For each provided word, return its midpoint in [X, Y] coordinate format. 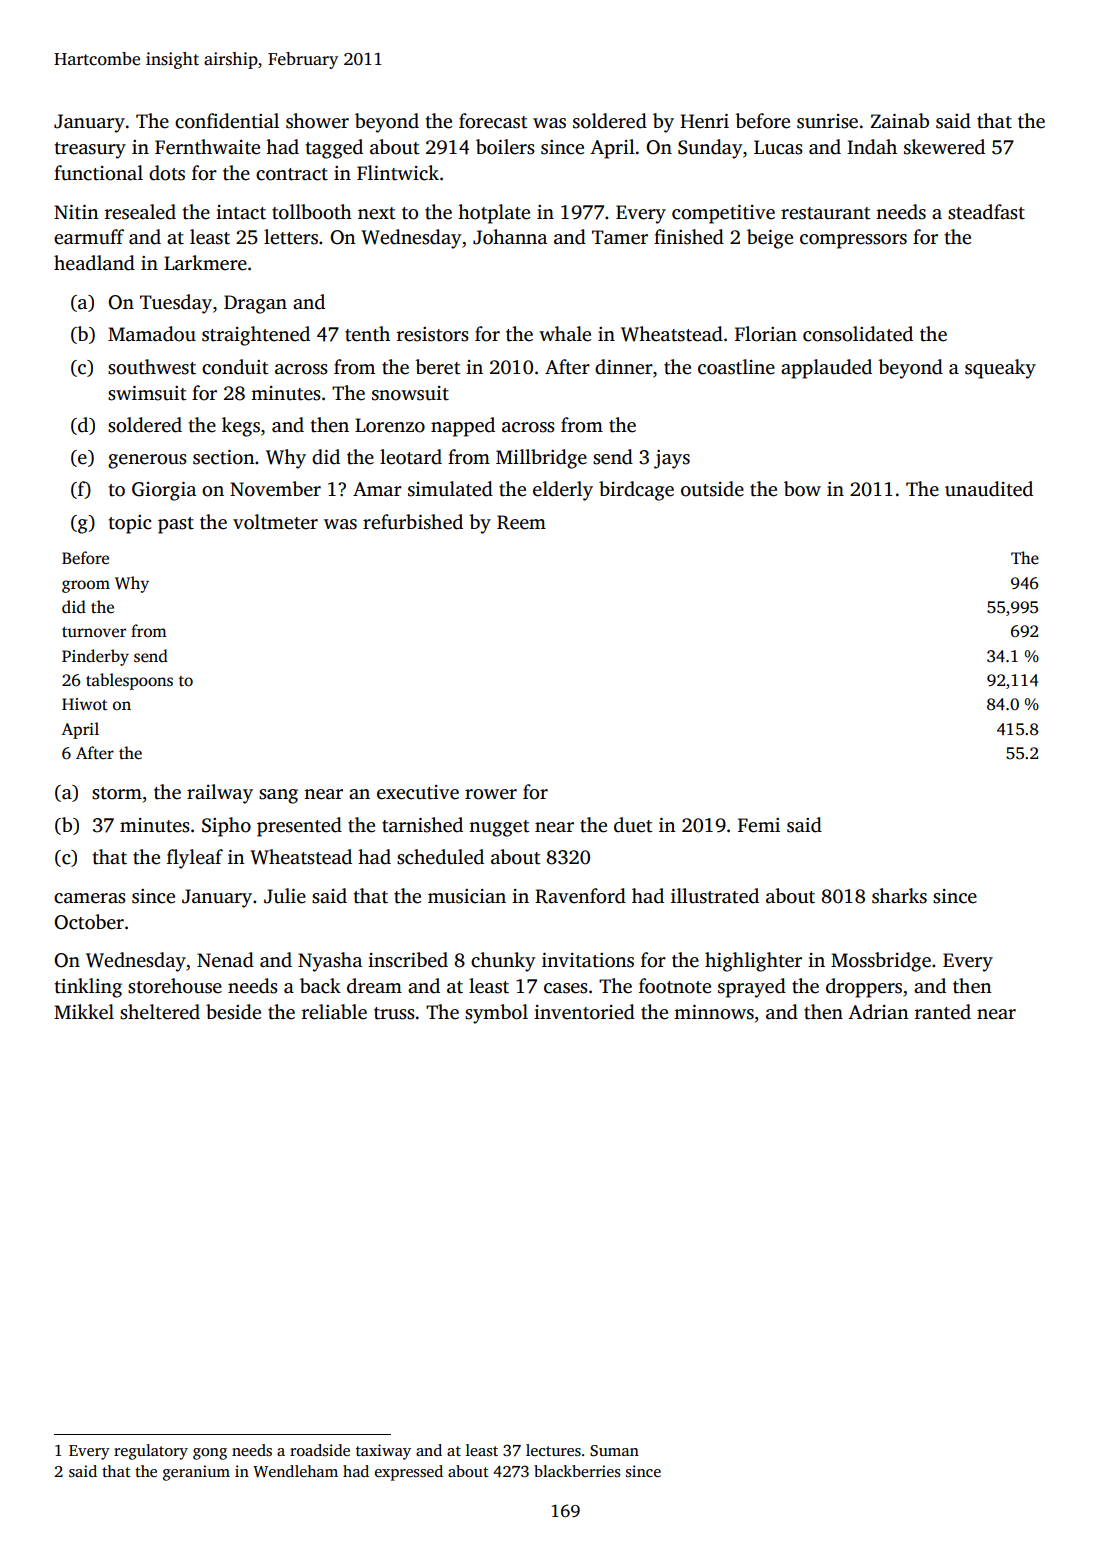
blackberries [577, 1471]
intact [241, 212]
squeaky [1000, 369]
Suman [614, 1451]
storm [117, 793]
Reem [521, 522]
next [377, 213]
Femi [759, 825]
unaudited [989, 489]
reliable [334, 1012]
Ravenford [580, 896]
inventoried [584, 1012]
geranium [196, 1473]
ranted [943, 1012]
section [224, 457]
